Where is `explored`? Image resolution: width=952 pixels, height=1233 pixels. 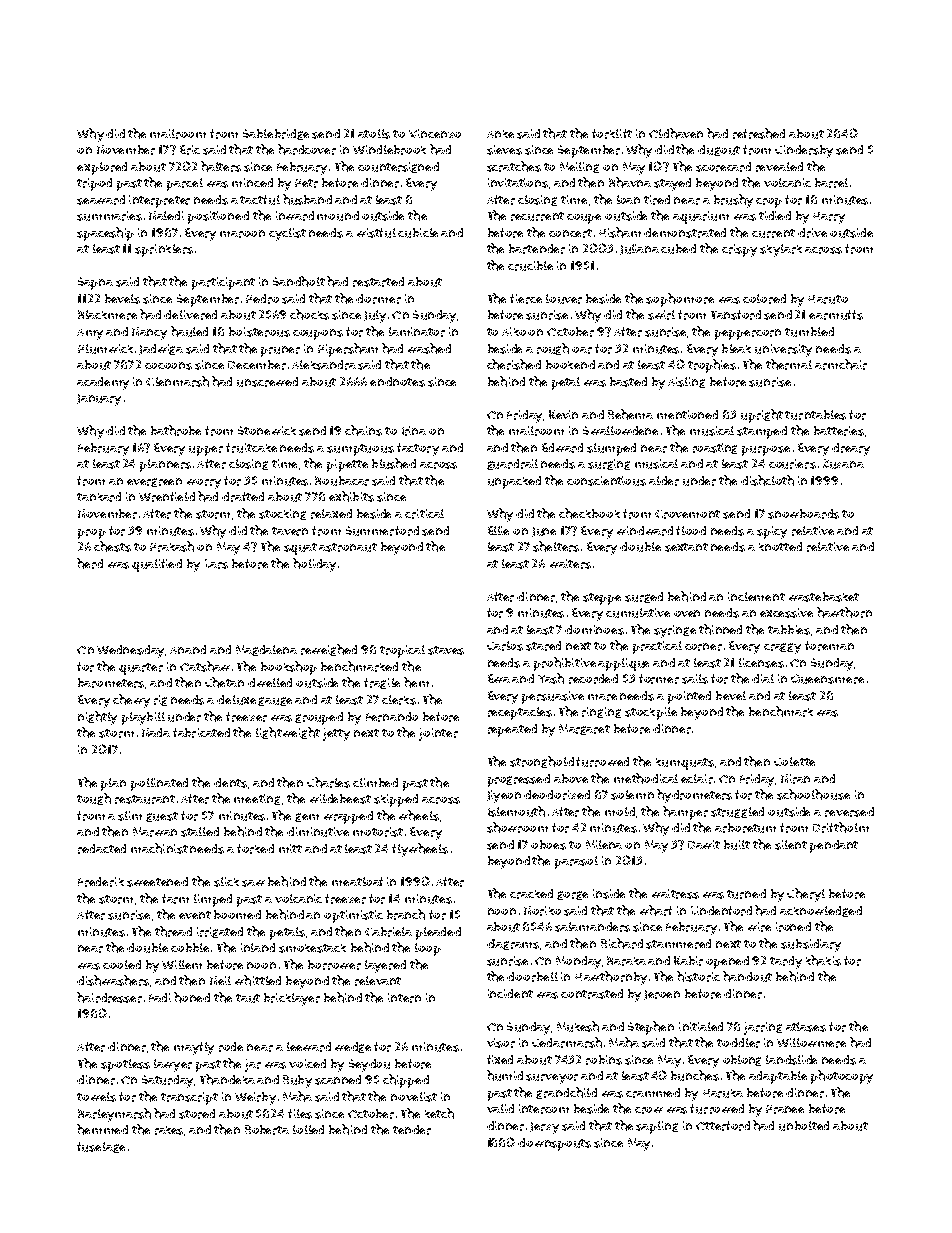 explored is located at coordinates (102, 168).
